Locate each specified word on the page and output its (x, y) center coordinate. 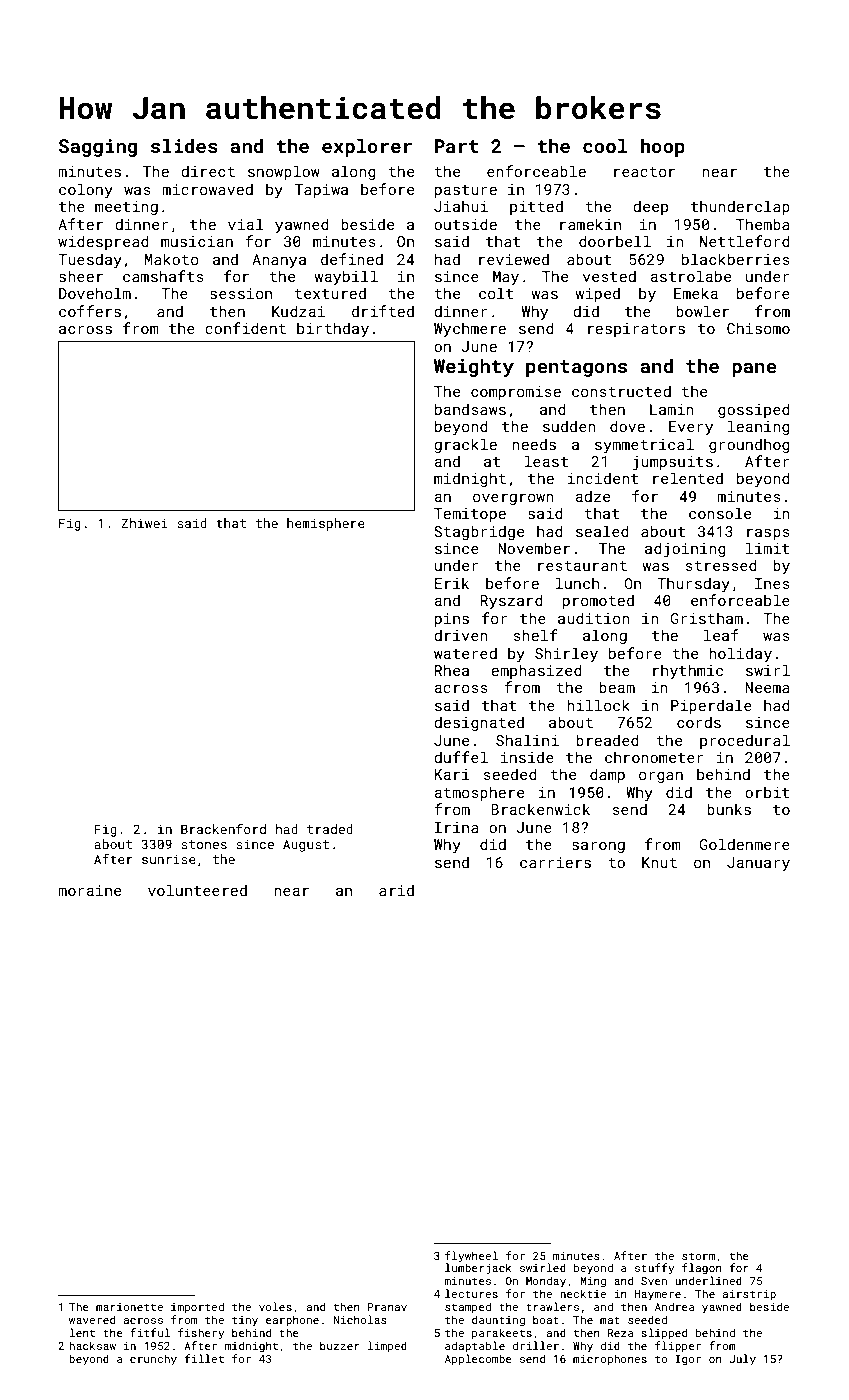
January (758, 864)
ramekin (590, 224)
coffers (90, 311)
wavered (92, 1319)
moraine (89, 890)
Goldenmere (744, 844)
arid (396, 890)
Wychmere (470, 329)
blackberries (736, 259)
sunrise (169, 859)
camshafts (163, 276)
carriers (555, 862)
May (506, 278)
